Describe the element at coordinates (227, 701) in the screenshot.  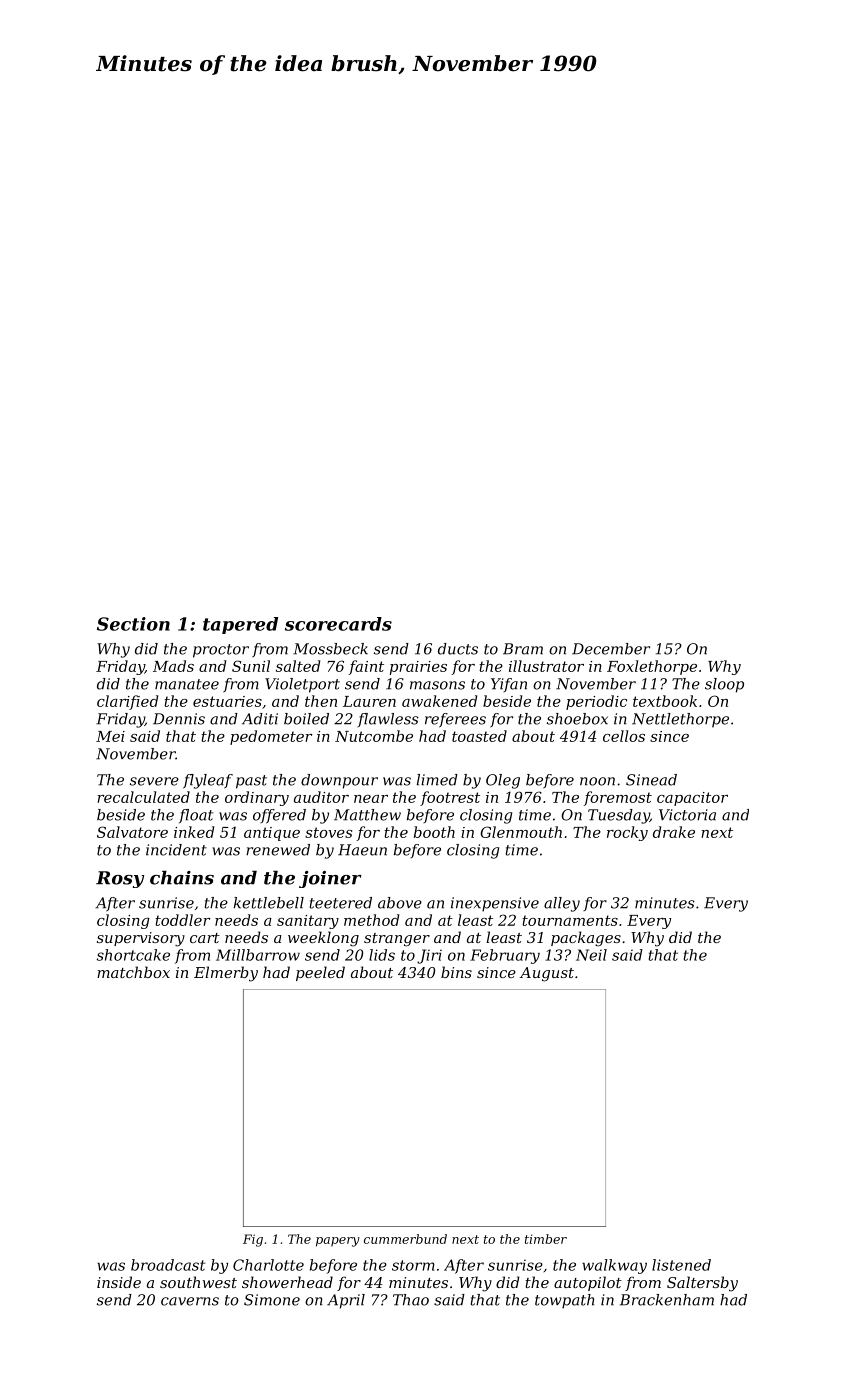
I see `estuaries` at that location.
